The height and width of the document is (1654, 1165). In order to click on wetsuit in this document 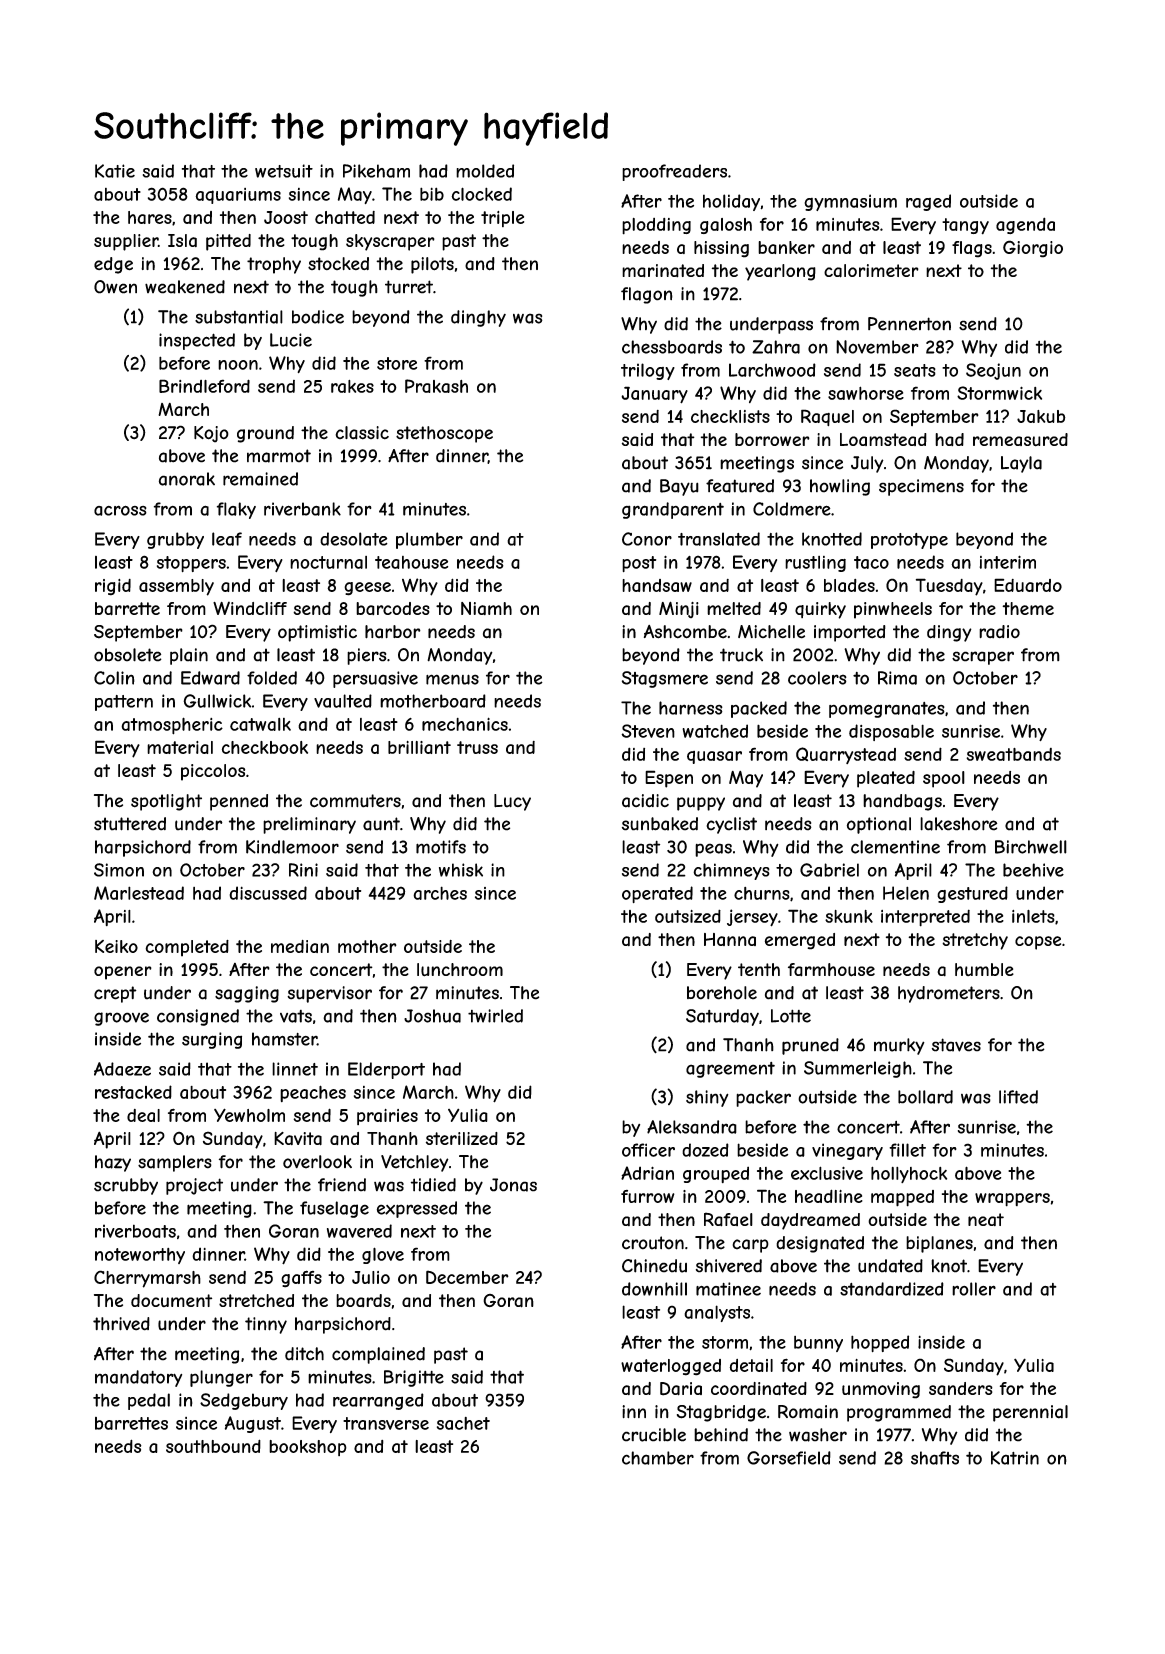, I will do `click(284, 171)`.
